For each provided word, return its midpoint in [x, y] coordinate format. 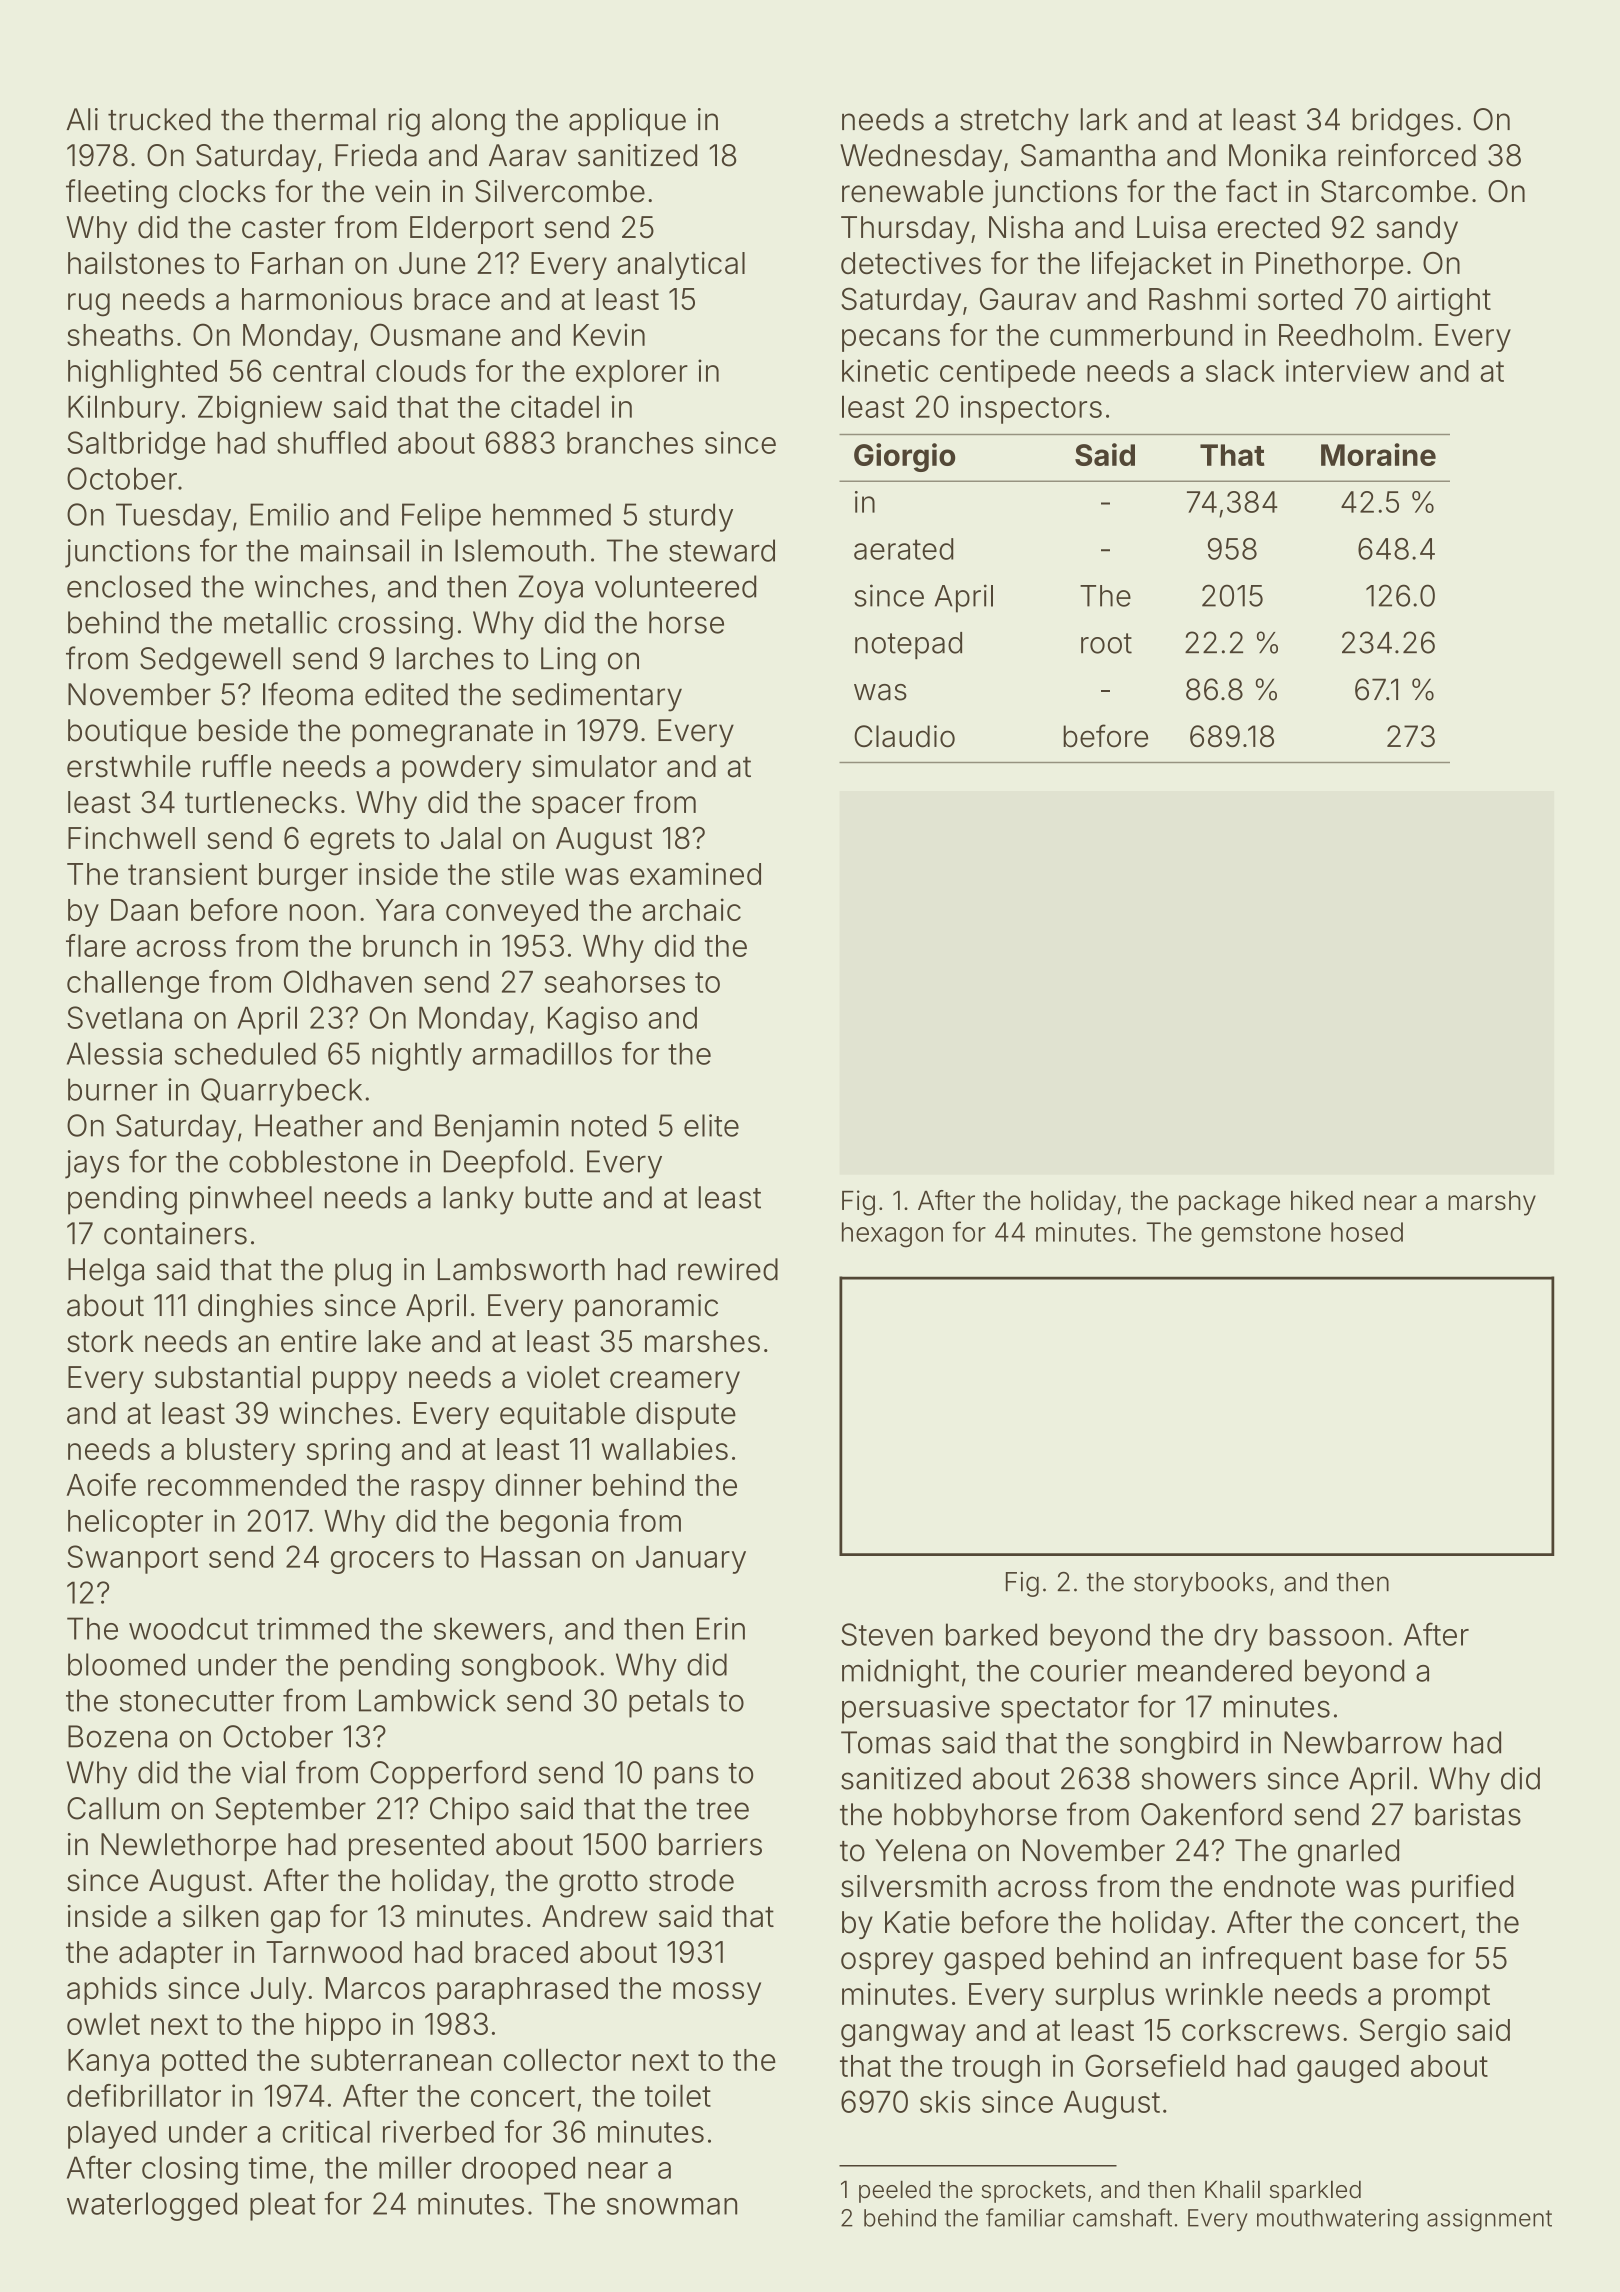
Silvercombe [560, 191]
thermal [324, 119]
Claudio [904, 736]
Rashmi [1197, 298]
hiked [1322, 1200]
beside [243, 730]
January [691, 1560]
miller [415, 2167]
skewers [489, 1628]
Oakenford [1211, 1814]
